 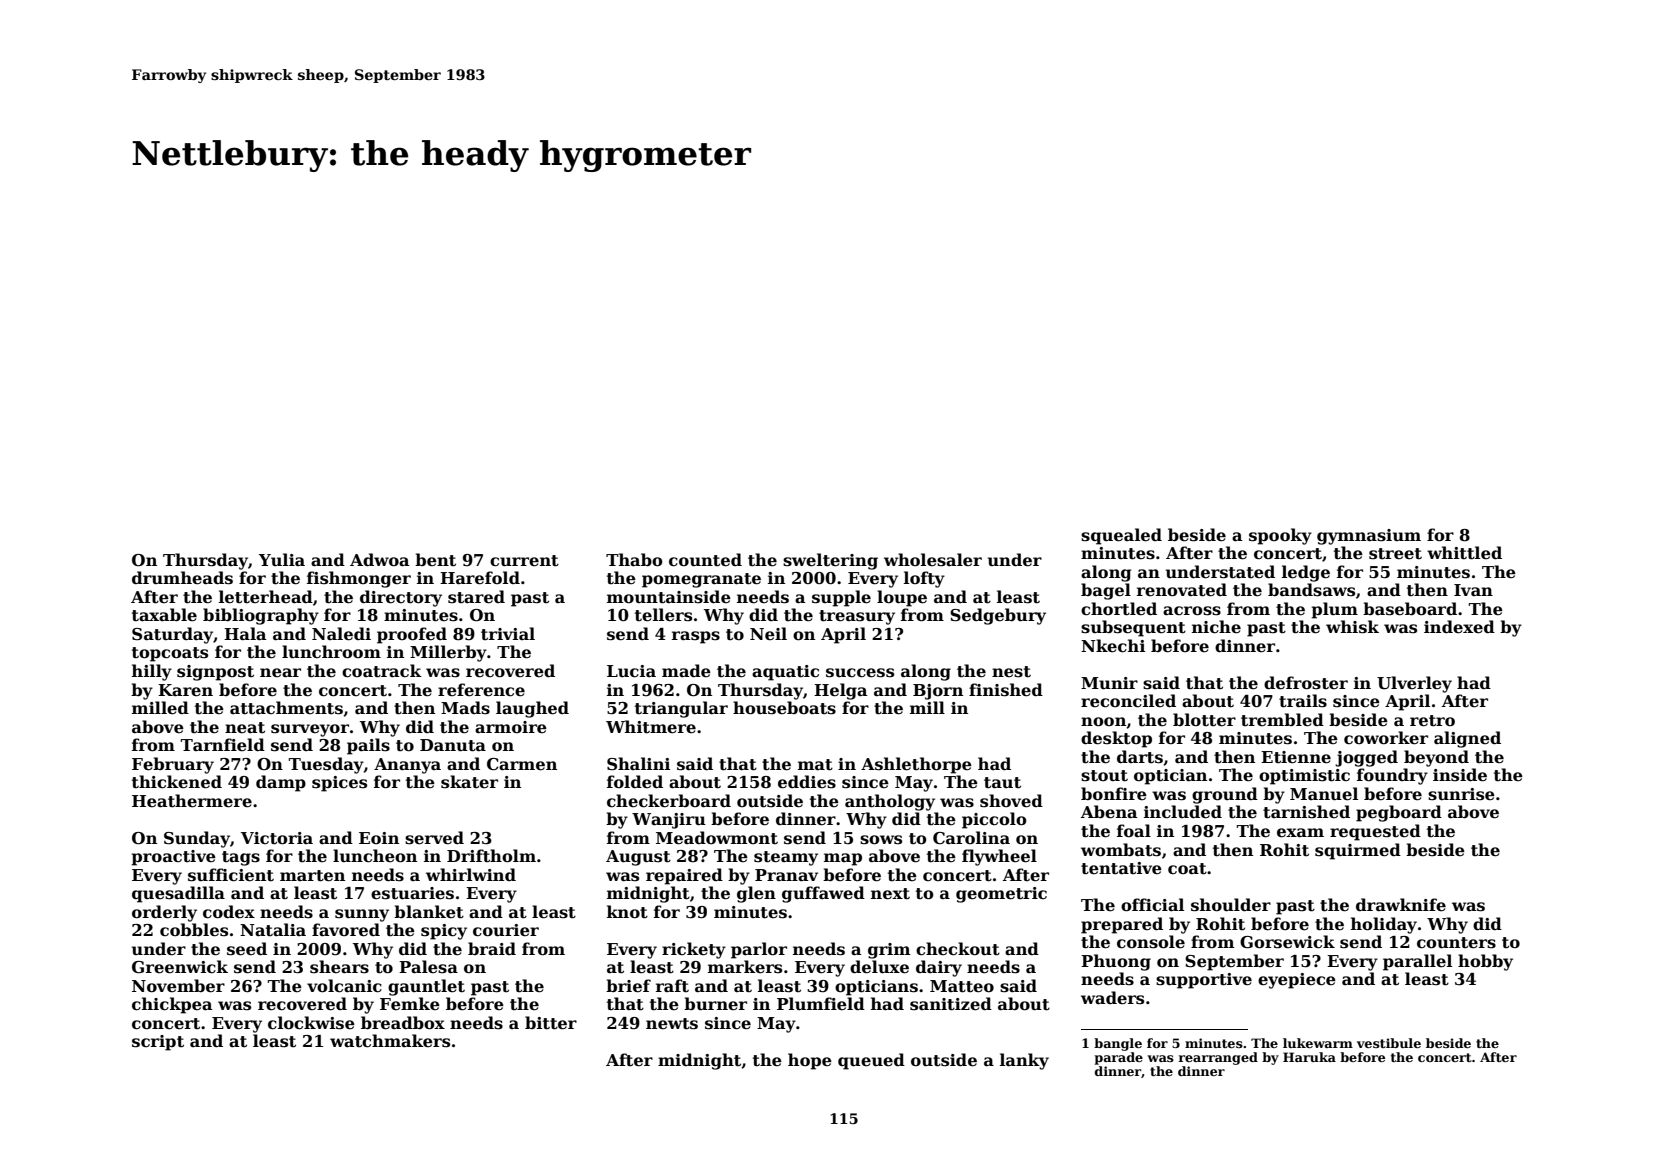 What do you see at coordinates (635, 782) in the screenshot?
I see `folded` at bounding box center [635, 782].
